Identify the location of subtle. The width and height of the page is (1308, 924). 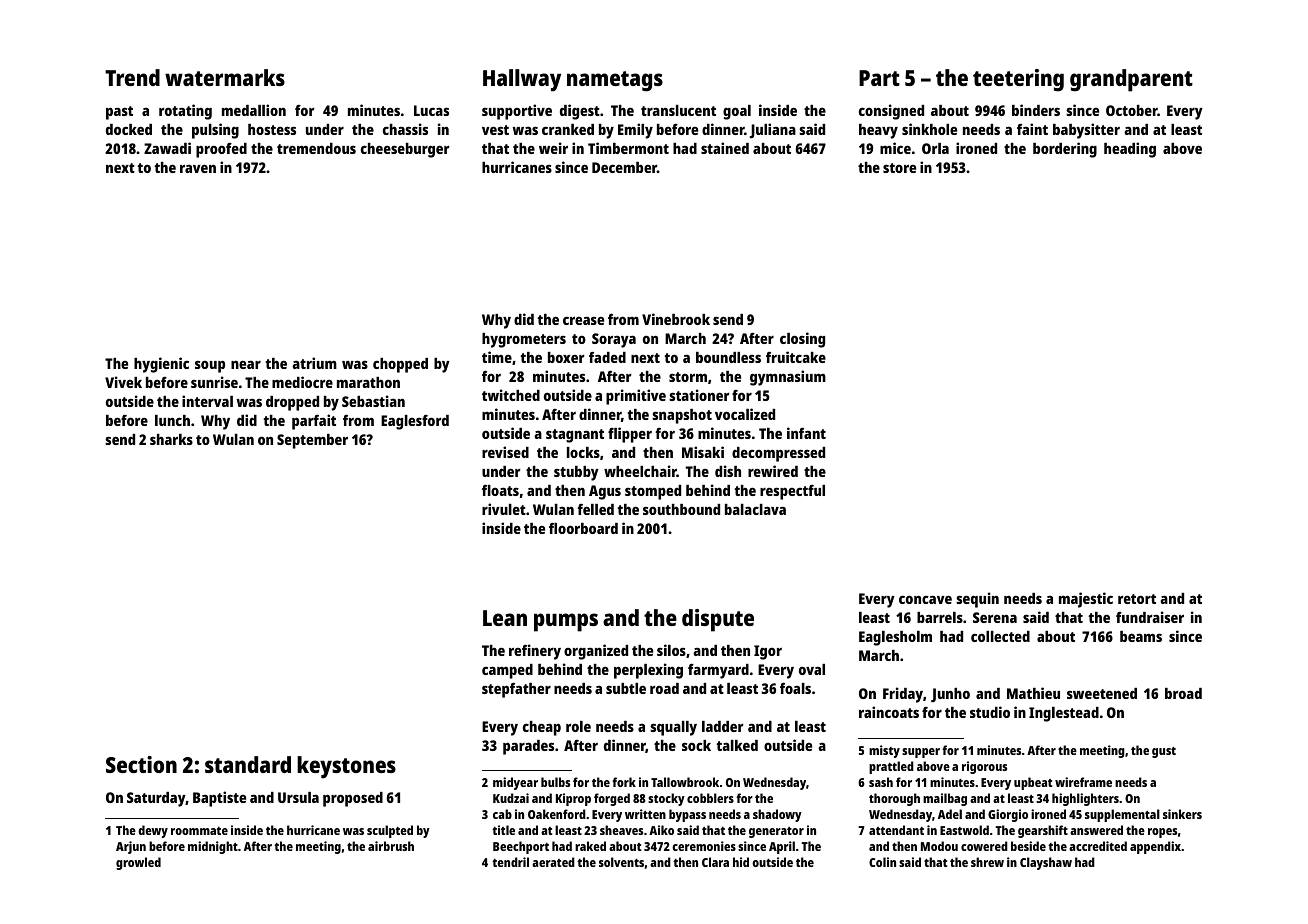
(626, 688).
